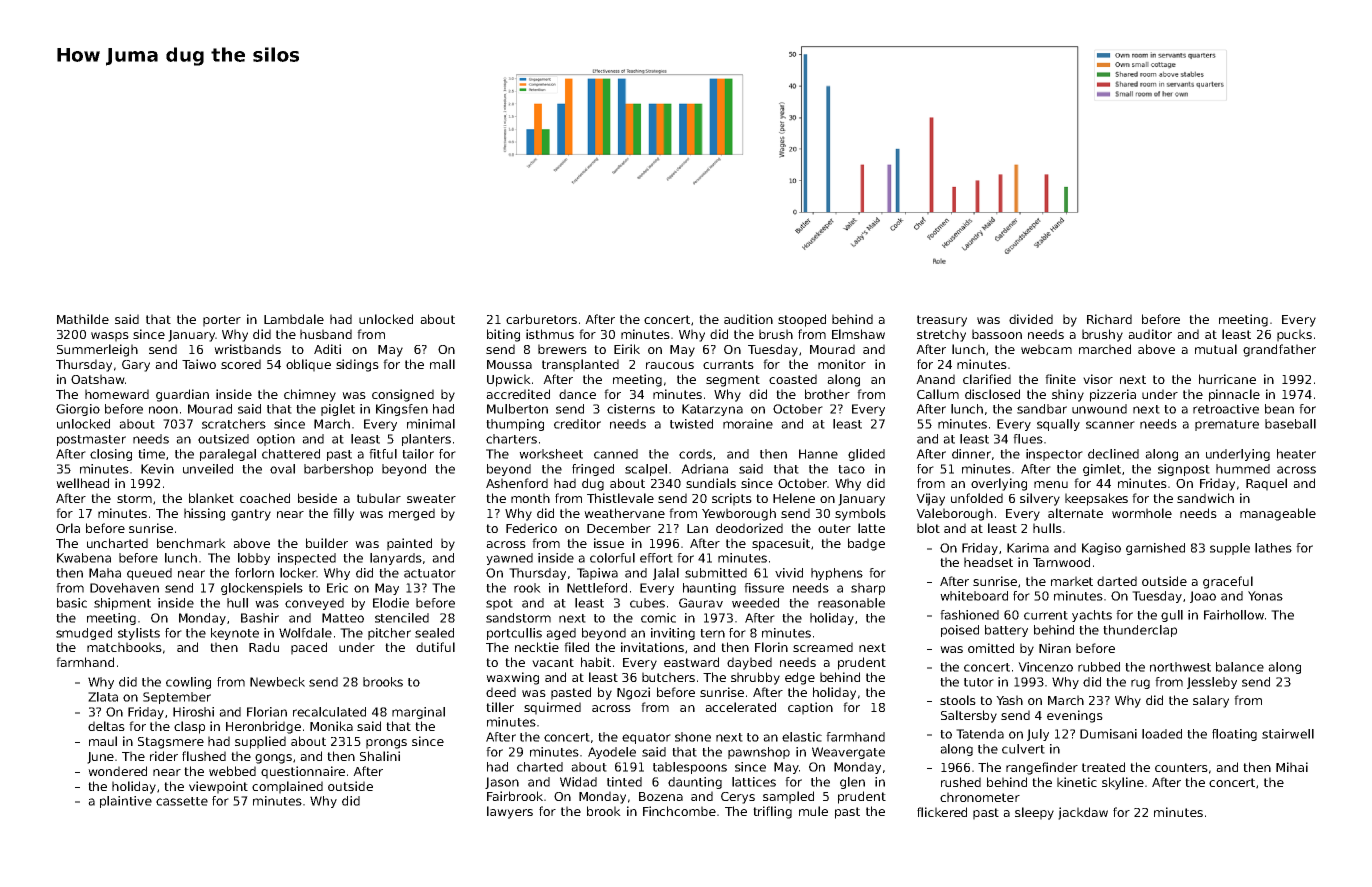 This screenshot has height=887, width=1372. What do you see at coordinates (577, 424) in the screenshot?
I see `creditor` at bounding box center [577, 424].
